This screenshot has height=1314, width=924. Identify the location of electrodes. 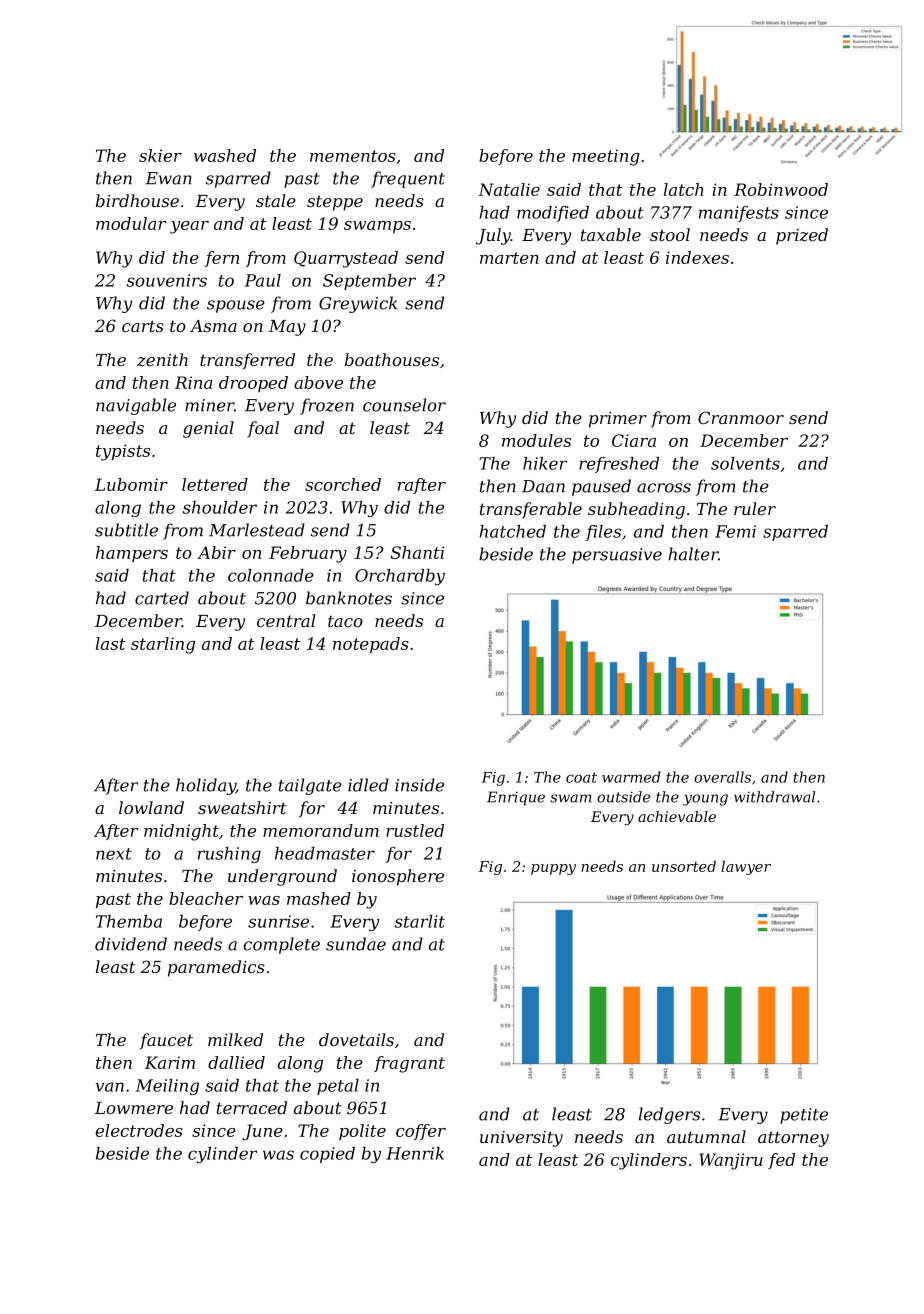
(139, 1130).
